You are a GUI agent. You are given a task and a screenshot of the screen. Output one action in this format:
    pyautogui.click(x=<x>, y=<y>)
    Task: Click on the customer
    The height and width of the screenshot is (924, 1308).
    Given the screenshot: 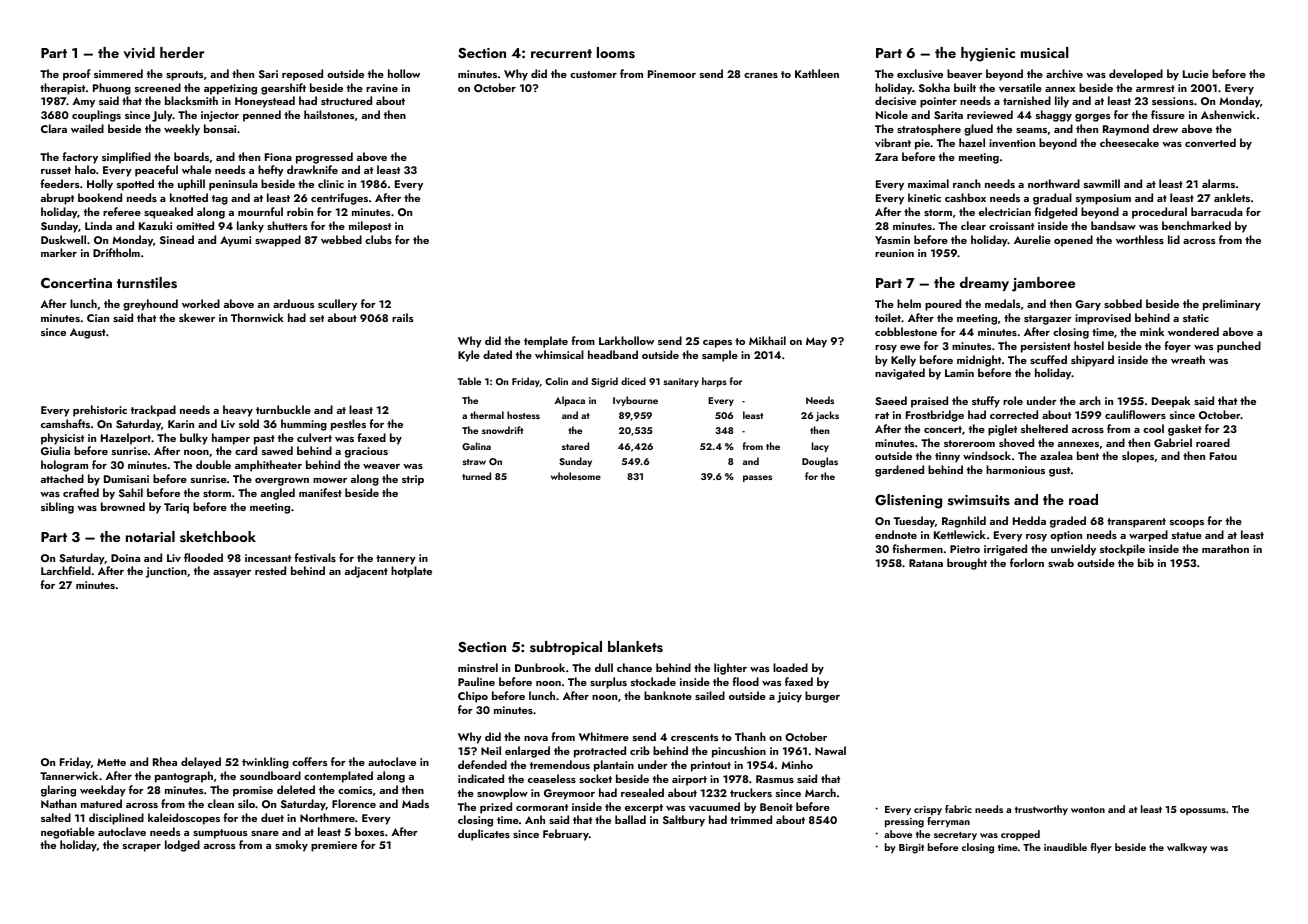 What is the action you would take?
    pyautogui.click(x=593, y=74)
